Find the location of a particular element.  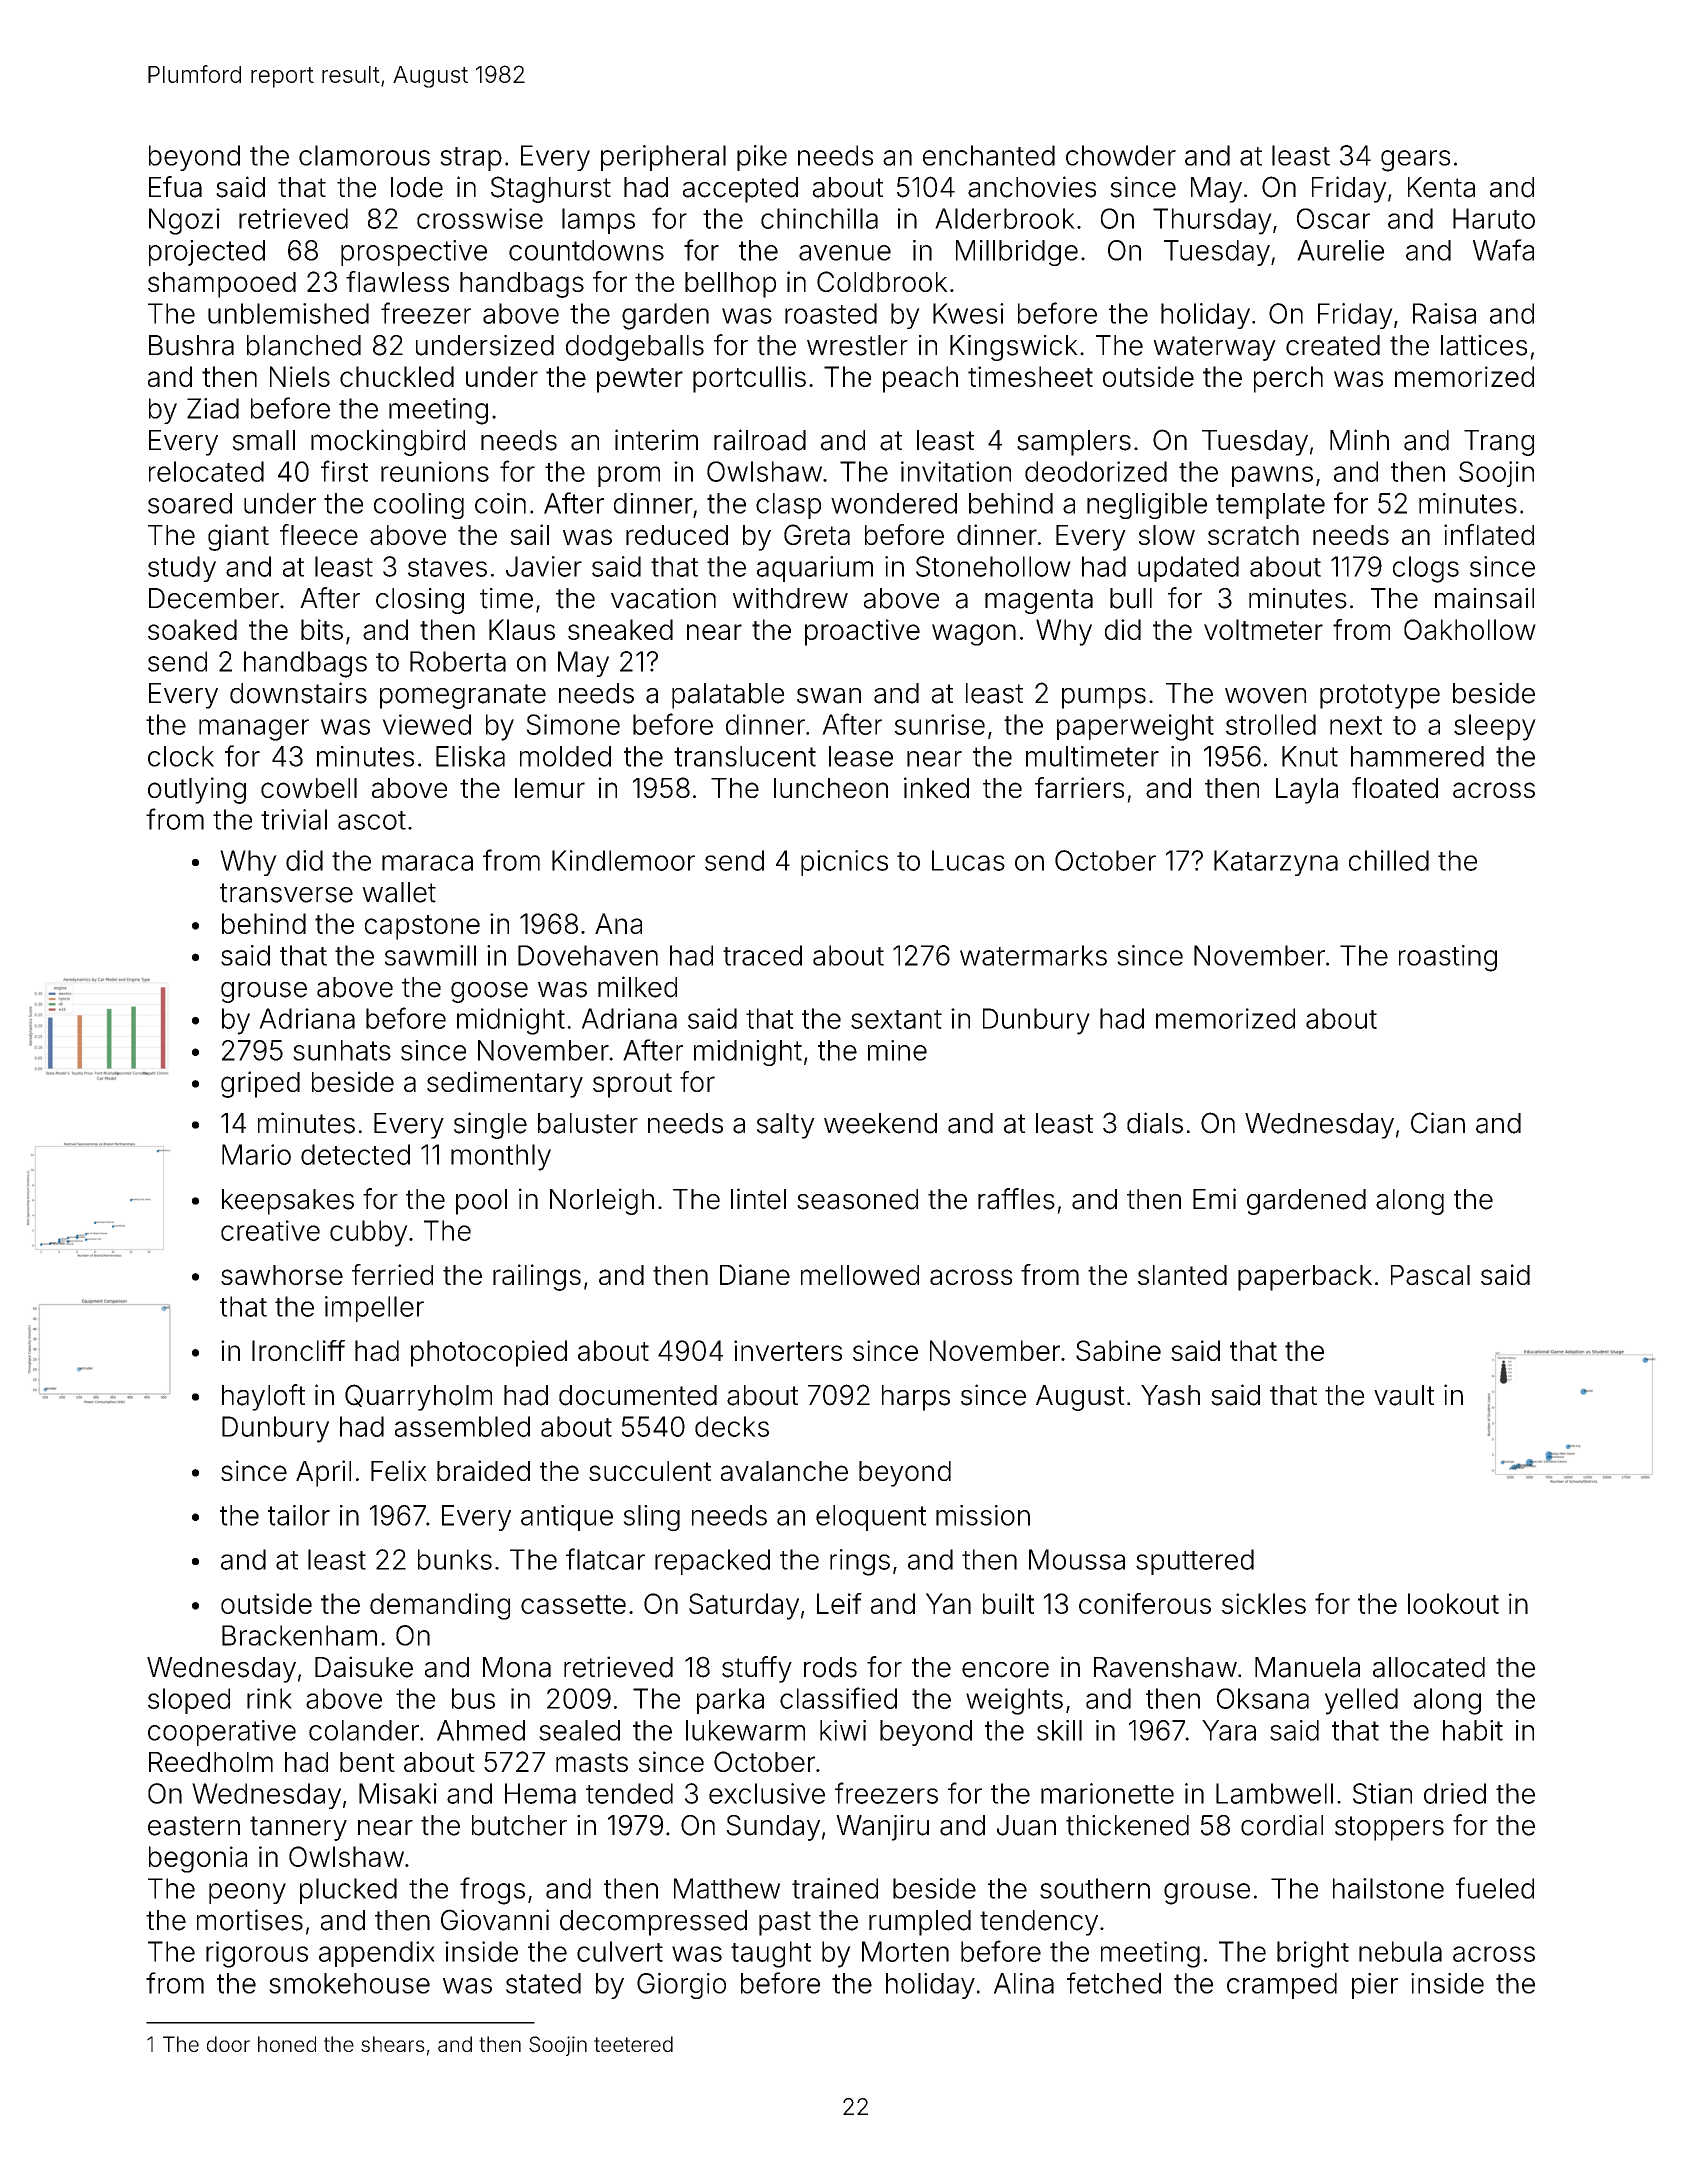

mission is located at coordinates (983, 1515).
